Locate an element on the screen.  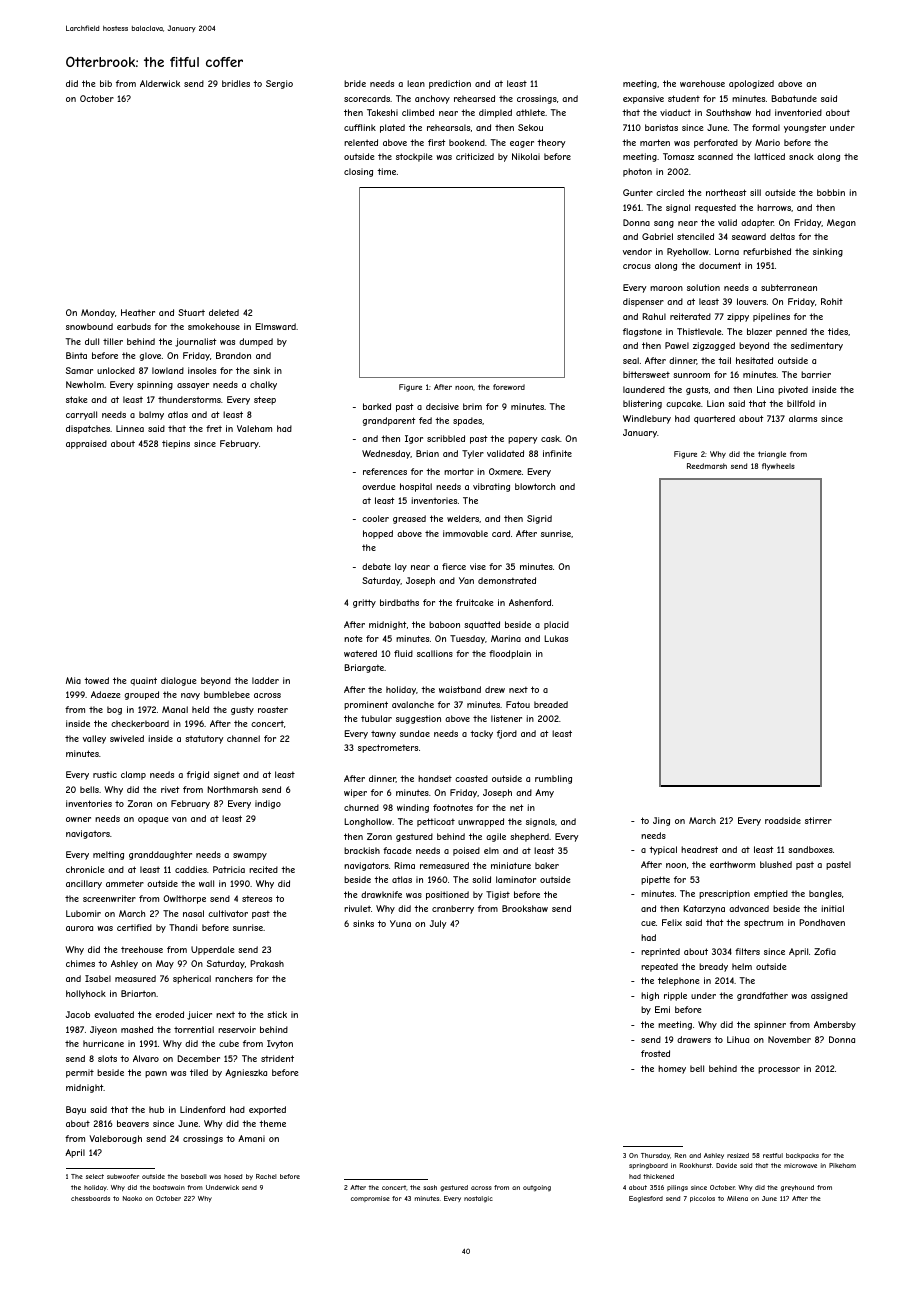
stirrer is located at coordinates (818, 820).
